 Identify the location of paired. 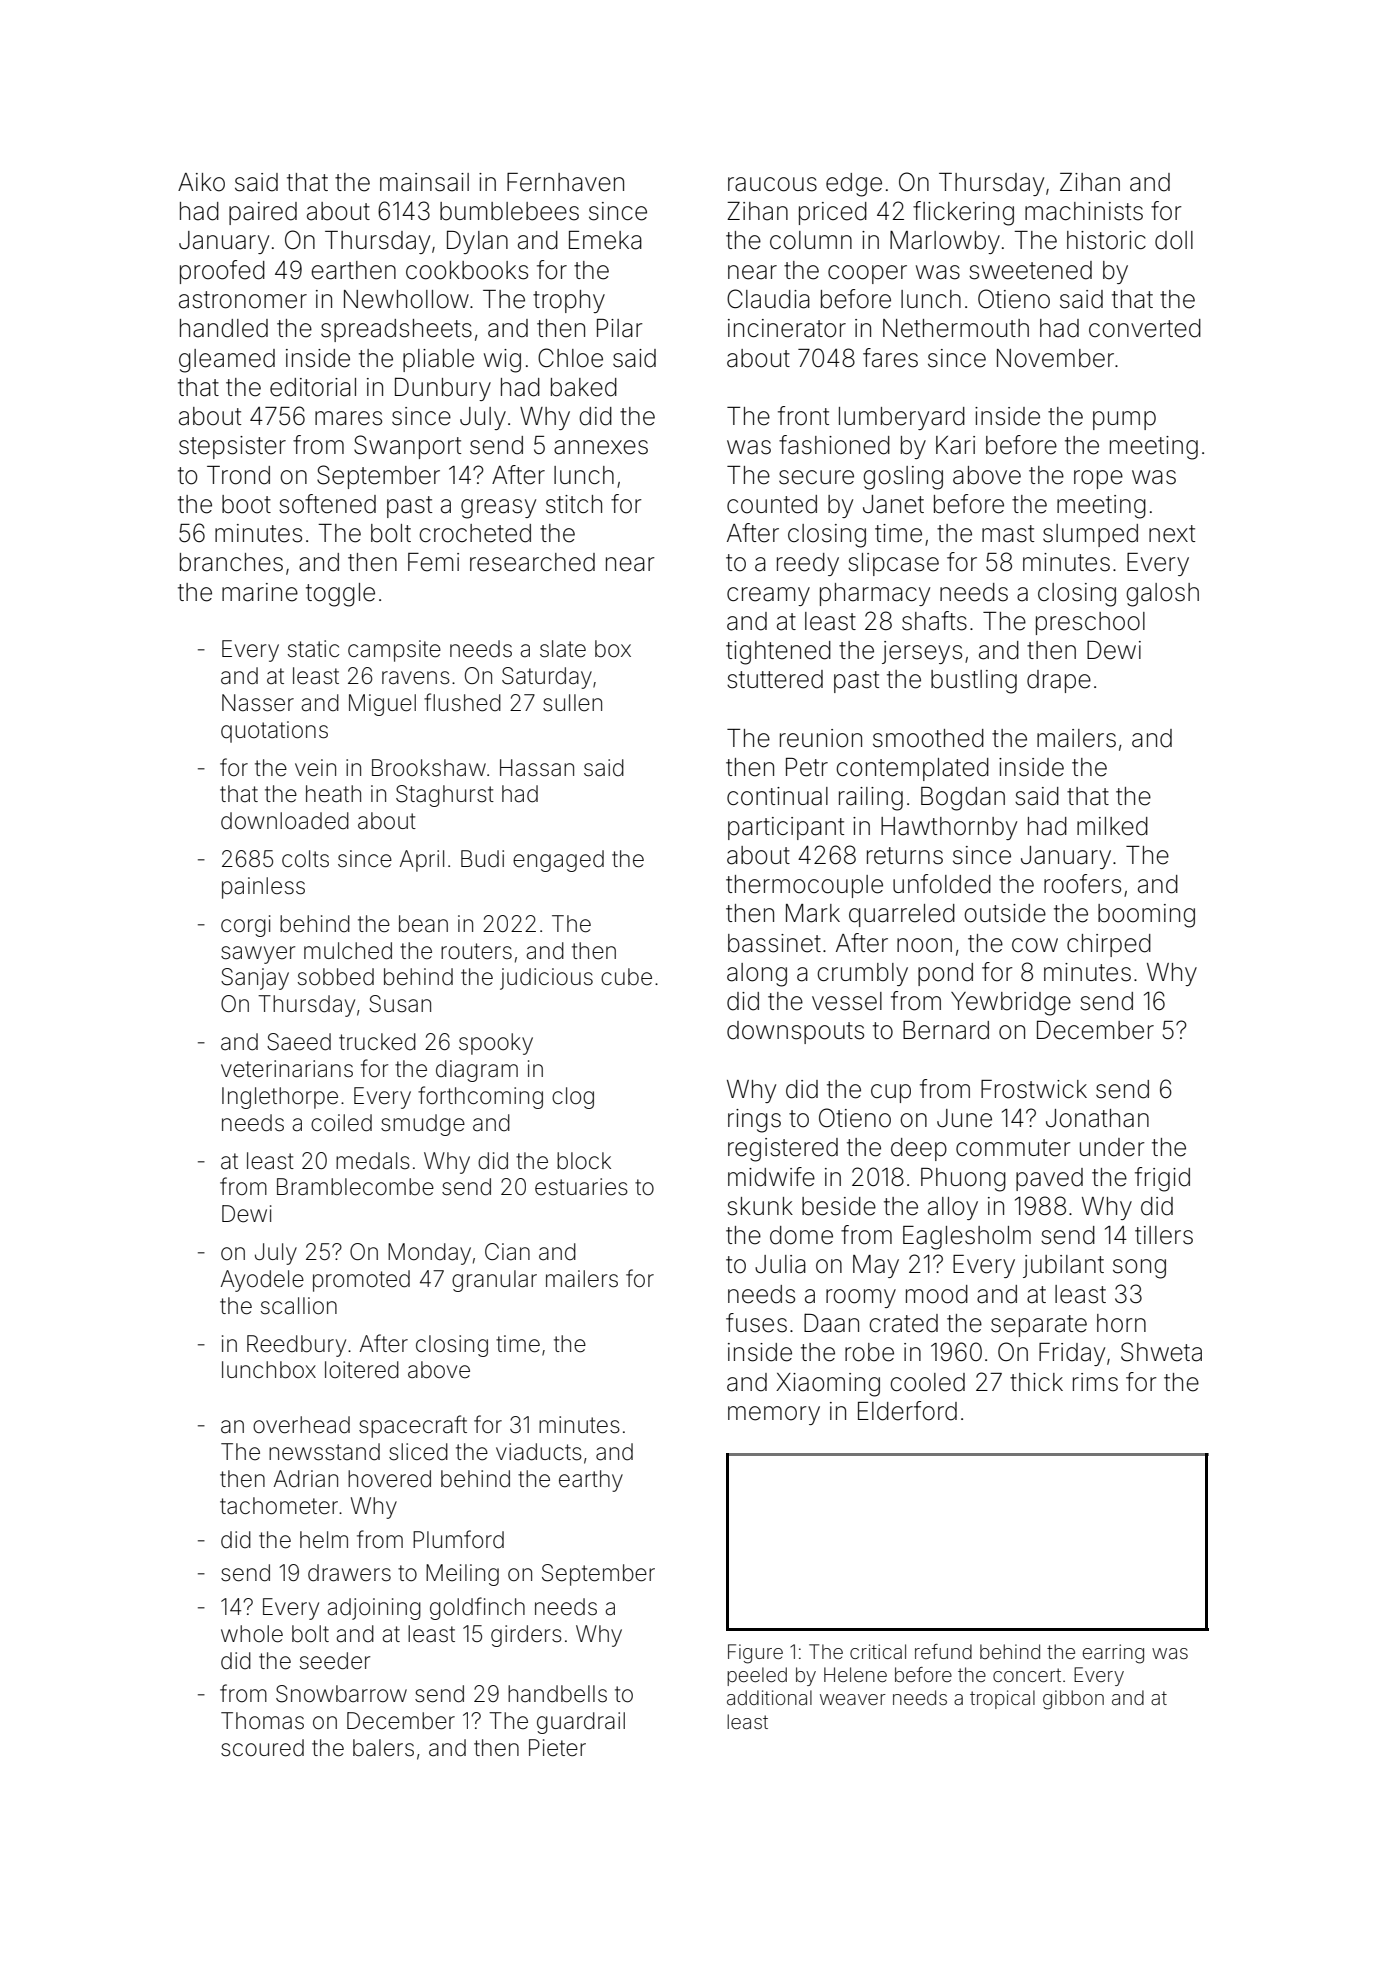
(263, 213).
